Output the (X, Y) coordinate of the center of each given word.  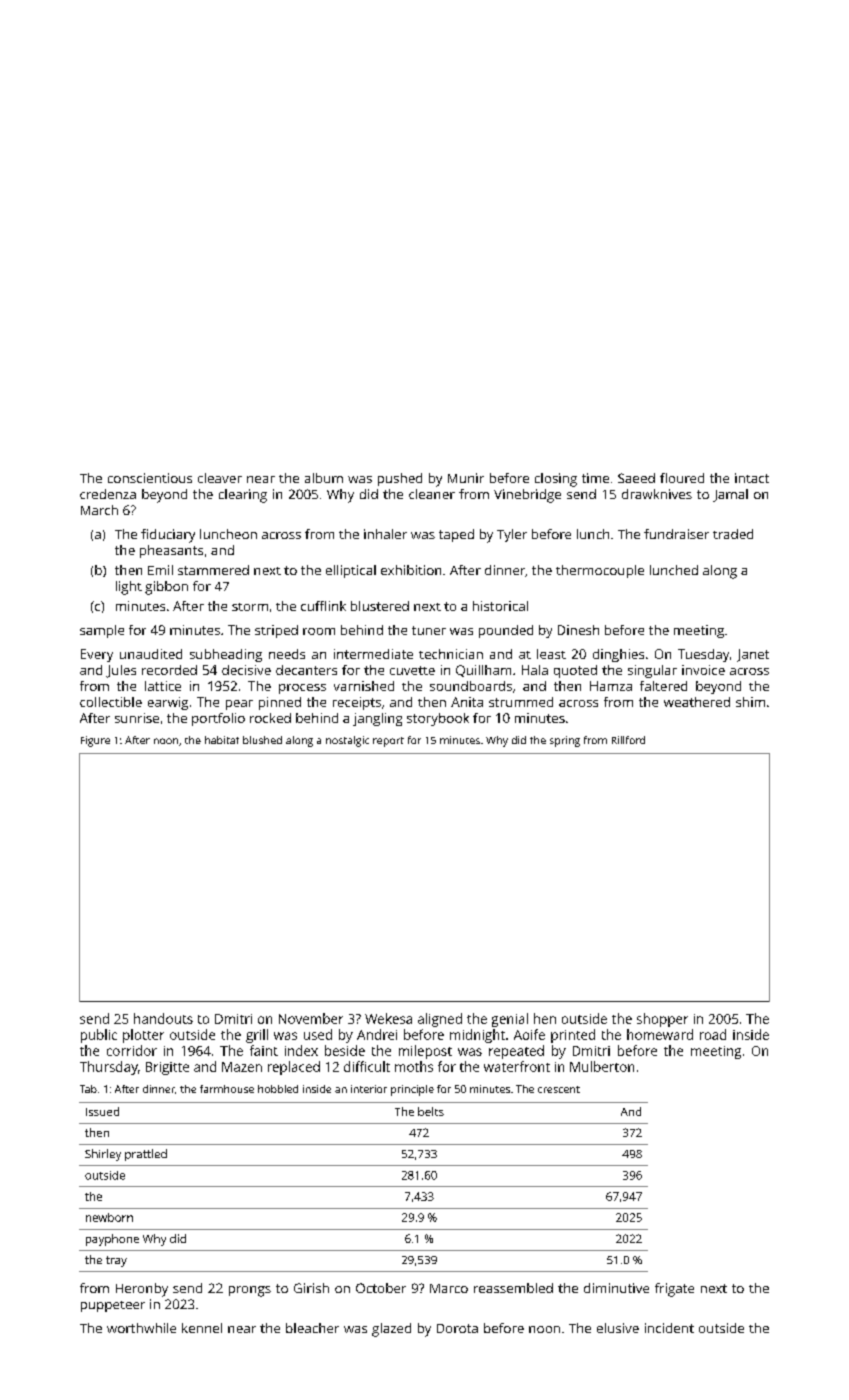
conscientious (150, 478)
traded (733, 534)
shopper (662, 1020)
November (311, 1018)
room (319, 631)
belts (431, 1111)
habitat (222, 740)
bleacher (312, 1328)
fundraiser (676, 534)
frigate (674, 1290)
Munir (466, 478)
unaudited (151, 654)
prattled (146, 1155)
